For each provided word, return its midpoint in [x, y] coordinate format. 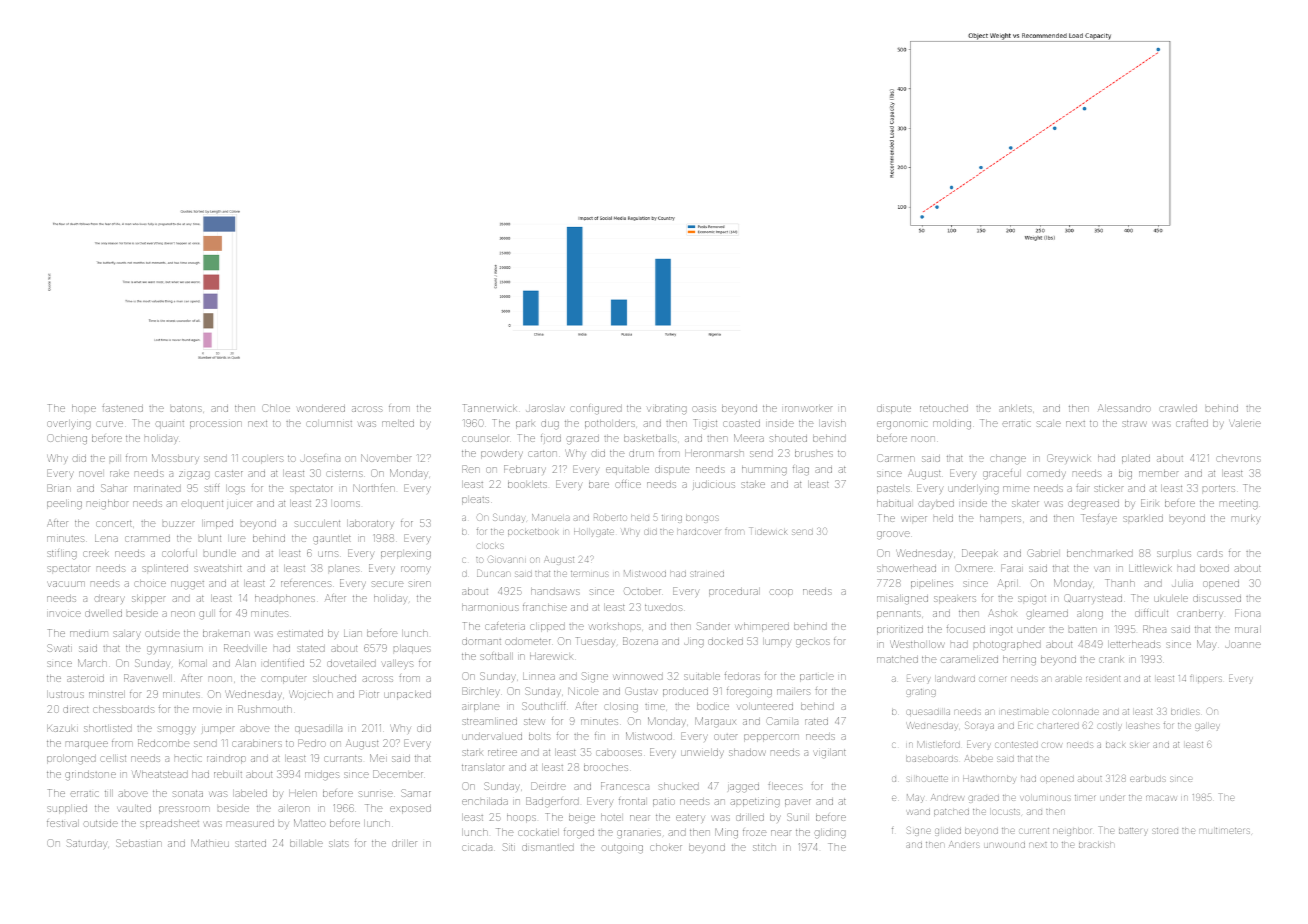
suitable [702, 676]
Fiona [1247, 613]
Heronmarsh [714, 453]
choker [666, 847]
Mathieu [210, 843]
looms [347, 504]
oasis [704, 409]
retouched [944, 408]
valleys [398, 664]
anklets [1015, 408]
